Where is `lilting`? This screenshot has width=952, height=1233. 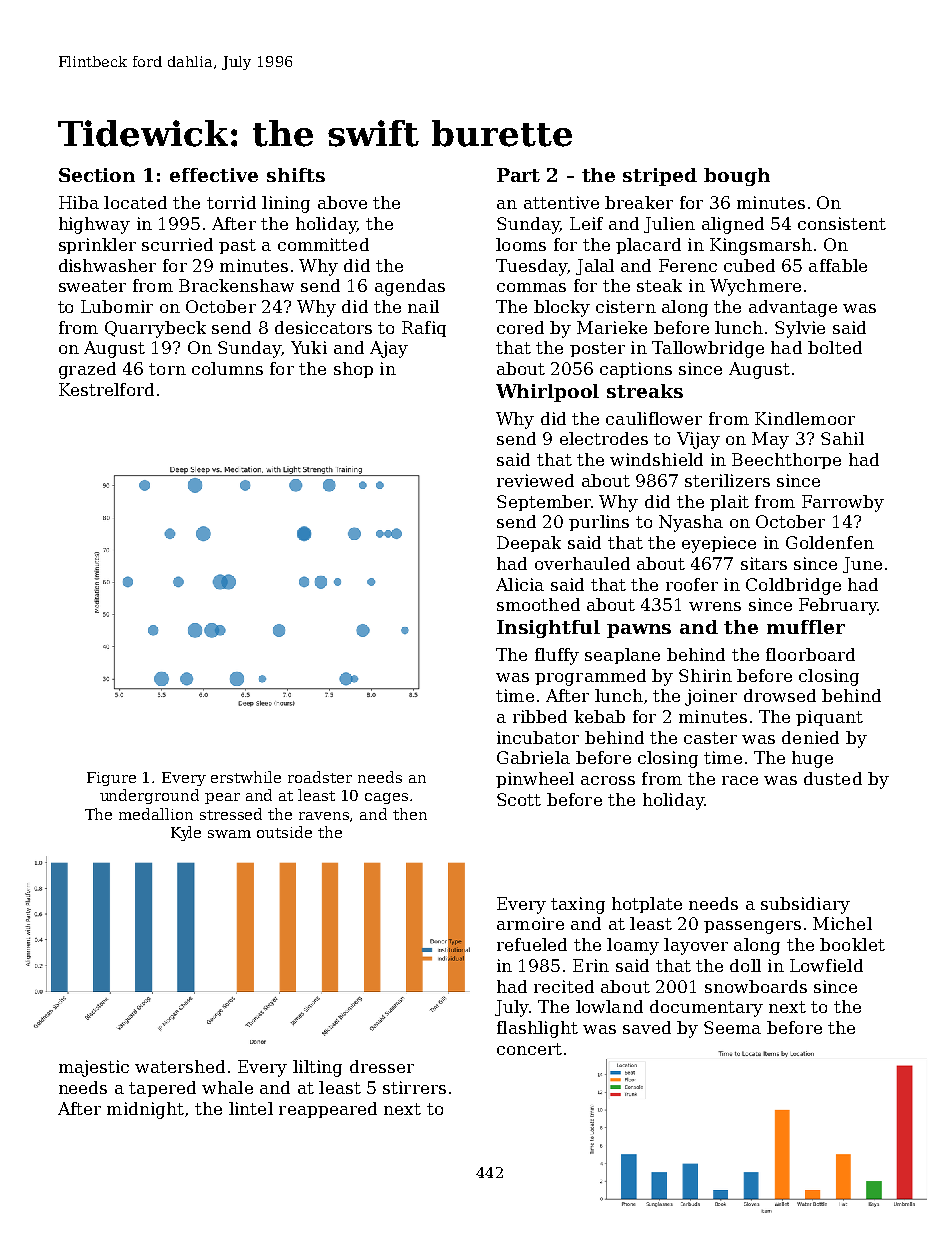 lilting is located at coordinates (317, 1068).
